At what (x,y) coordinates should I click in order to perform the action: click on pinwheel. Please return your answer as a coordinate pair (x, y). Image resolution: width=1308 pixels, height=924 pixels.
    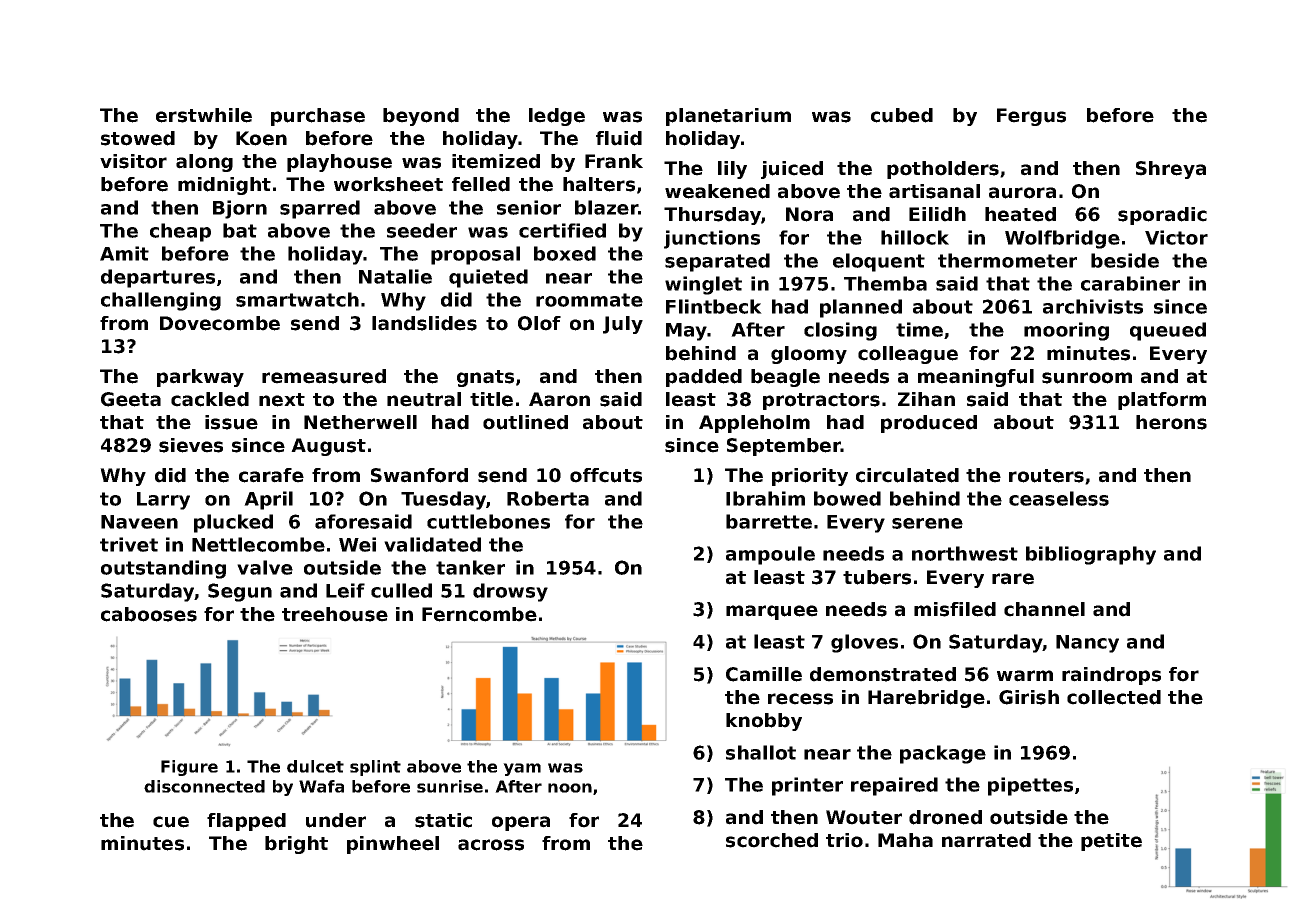
    Looking at the image, I should click on (393, 845).
